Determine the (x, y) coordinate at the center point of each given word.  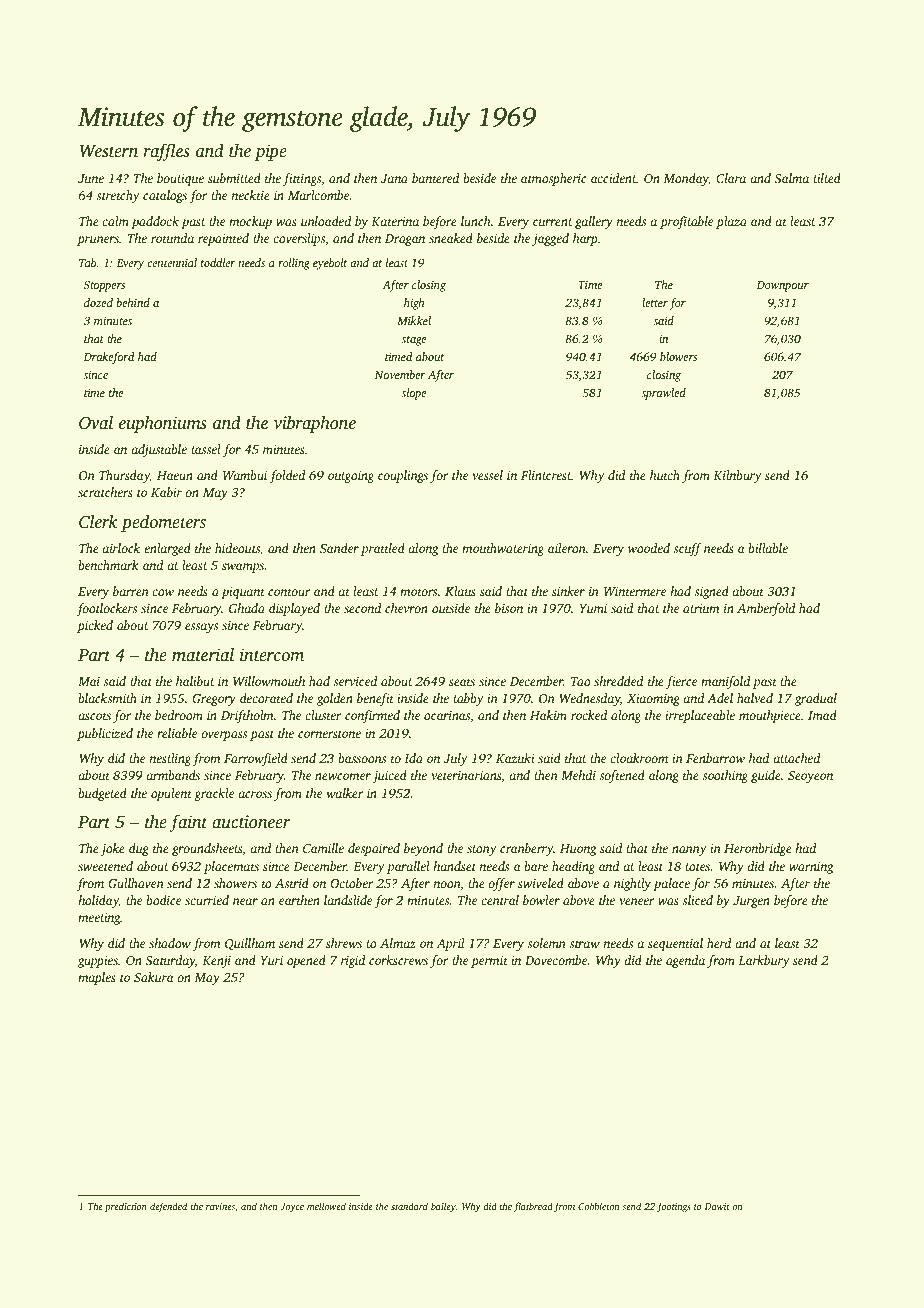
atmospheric (554, 179)
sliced (697, 900)
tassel (206, 449)
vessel (487, 475)
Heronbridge (758, 849)
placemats (231, 867)
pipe (270, 152)
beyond (423, 849)
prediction (126, 1207)
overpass (224, 736)
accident (614, 178)
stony (481, 850)
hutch (665, 475)
